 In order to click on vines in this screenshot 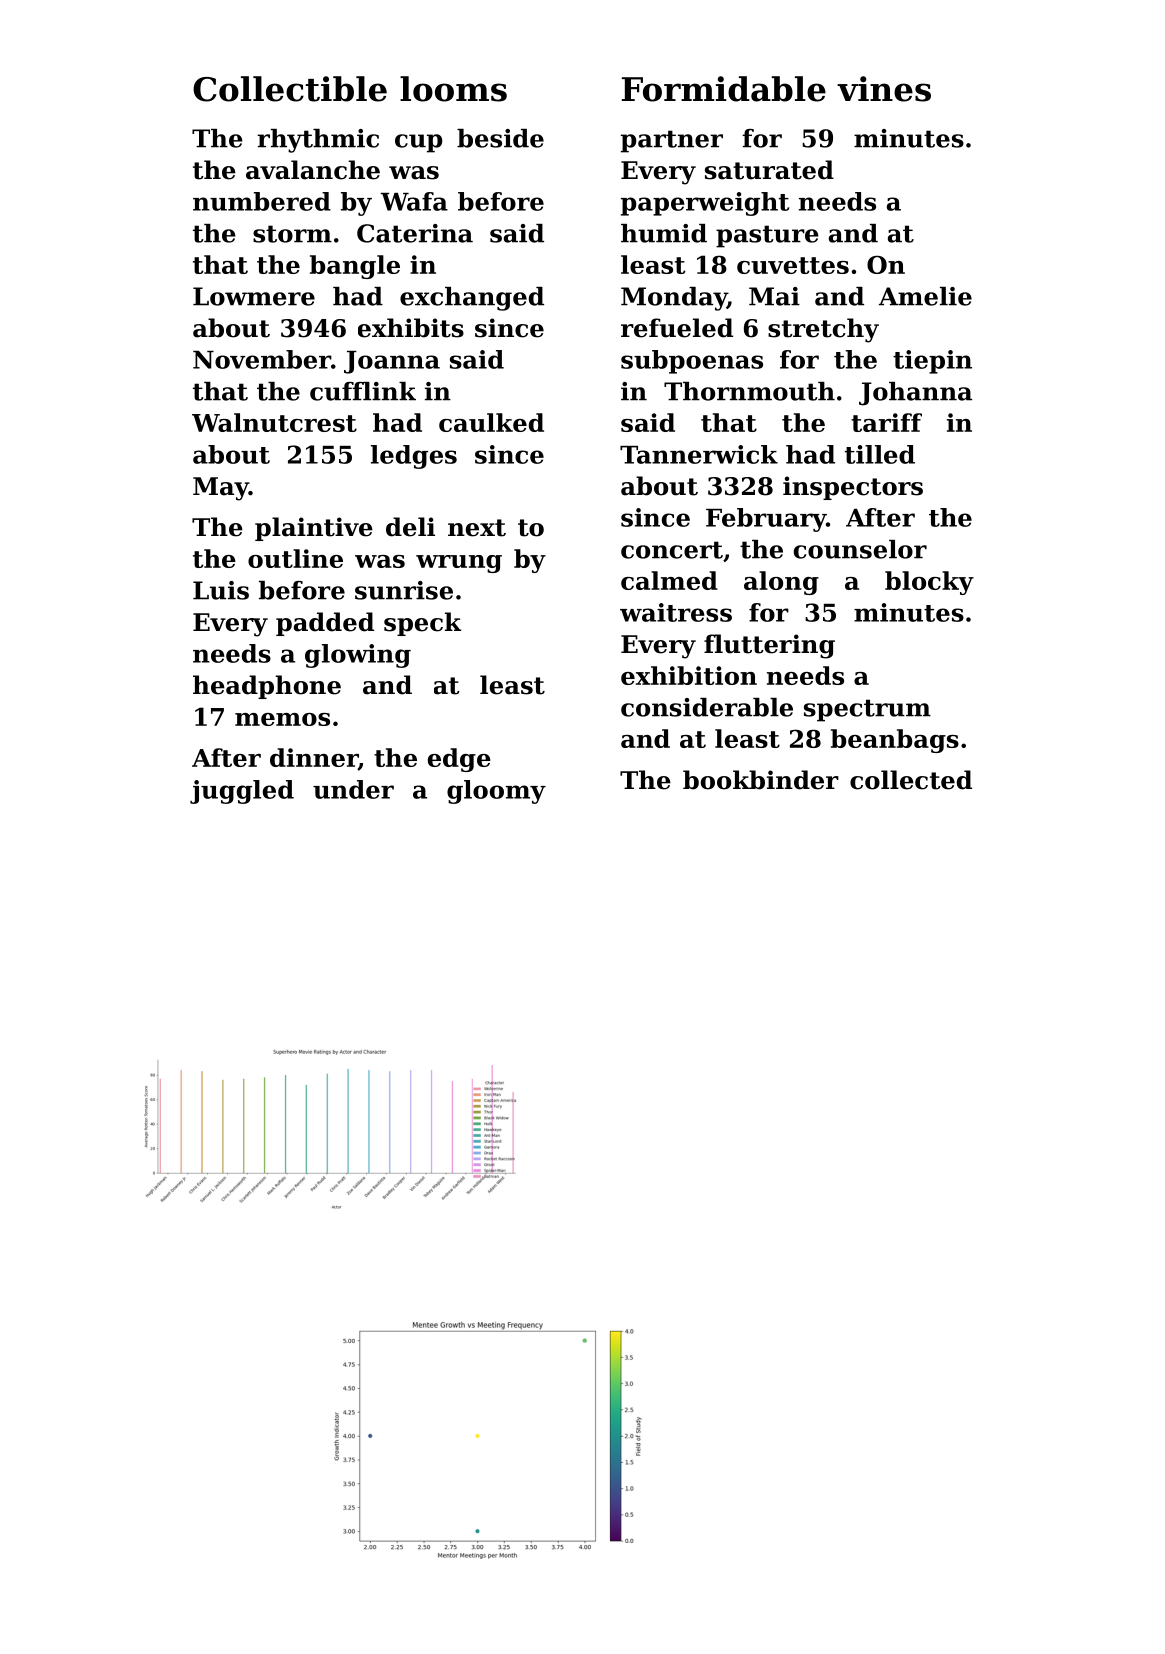, I will do `click(884, 89)`.
